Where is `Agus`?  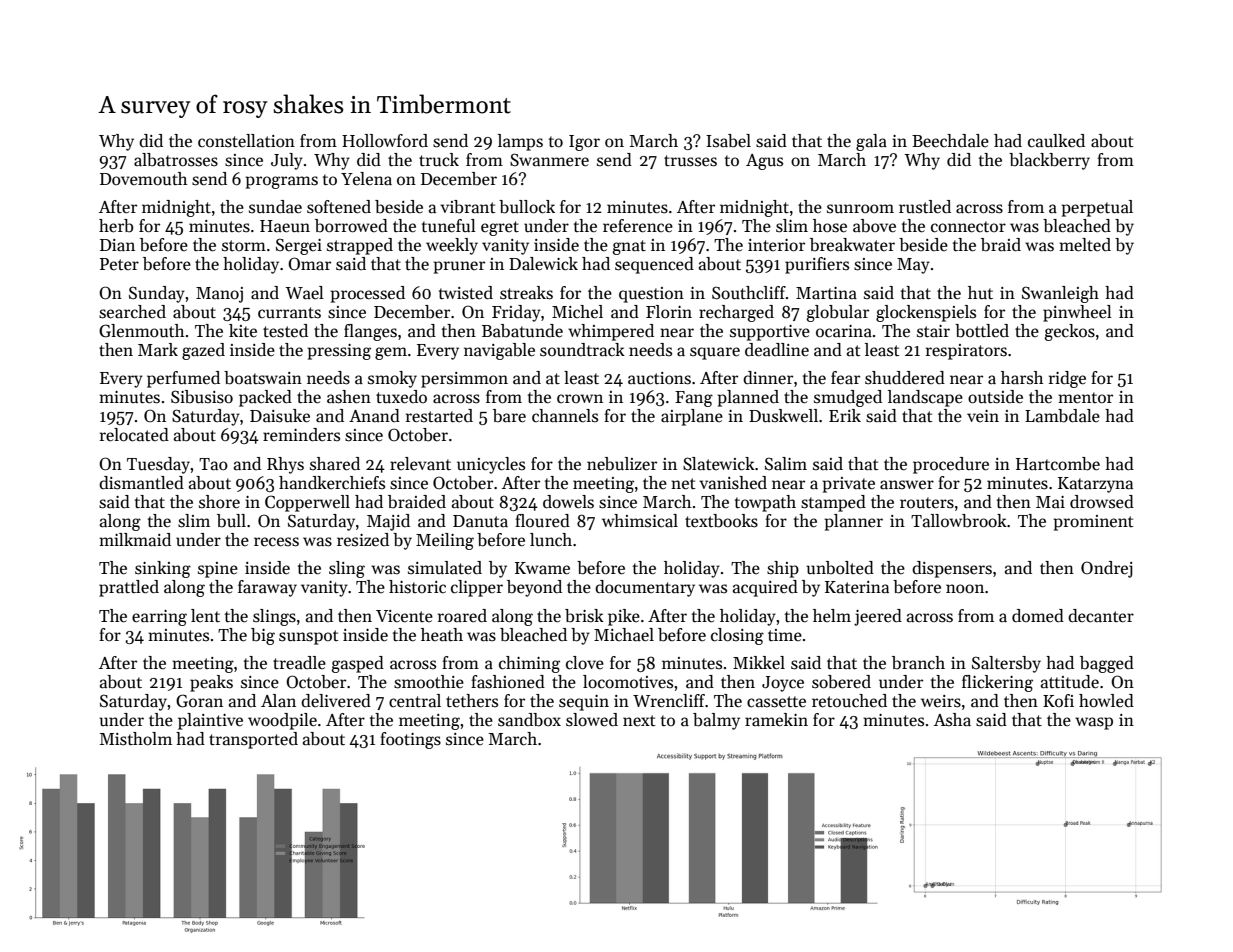 Agus is located at coordinates (764, 162).
